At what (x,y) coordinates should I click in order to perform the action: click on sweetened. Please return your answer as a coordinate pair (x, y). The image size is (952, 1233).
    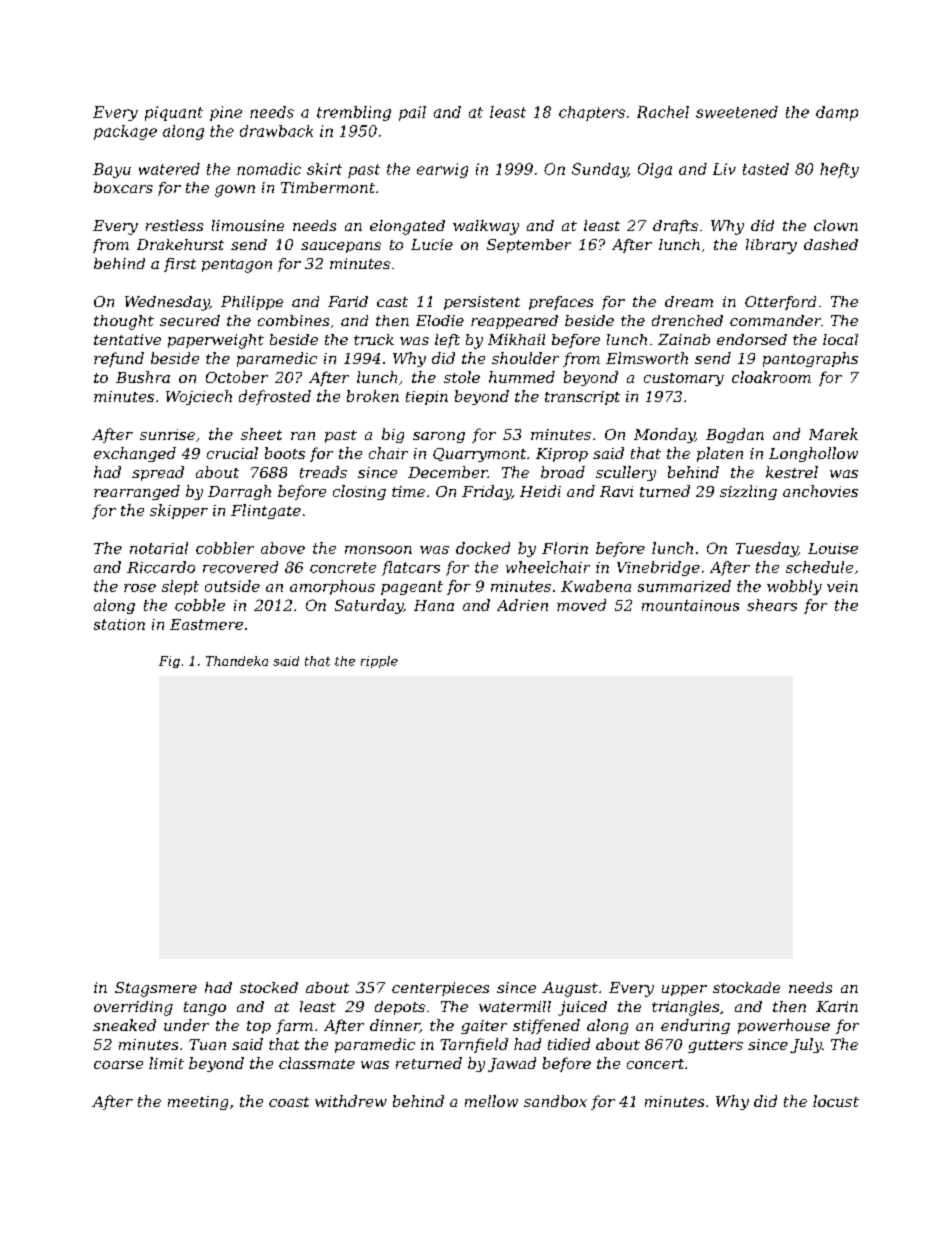
    Looking at the image, I should click on (737, 112).
